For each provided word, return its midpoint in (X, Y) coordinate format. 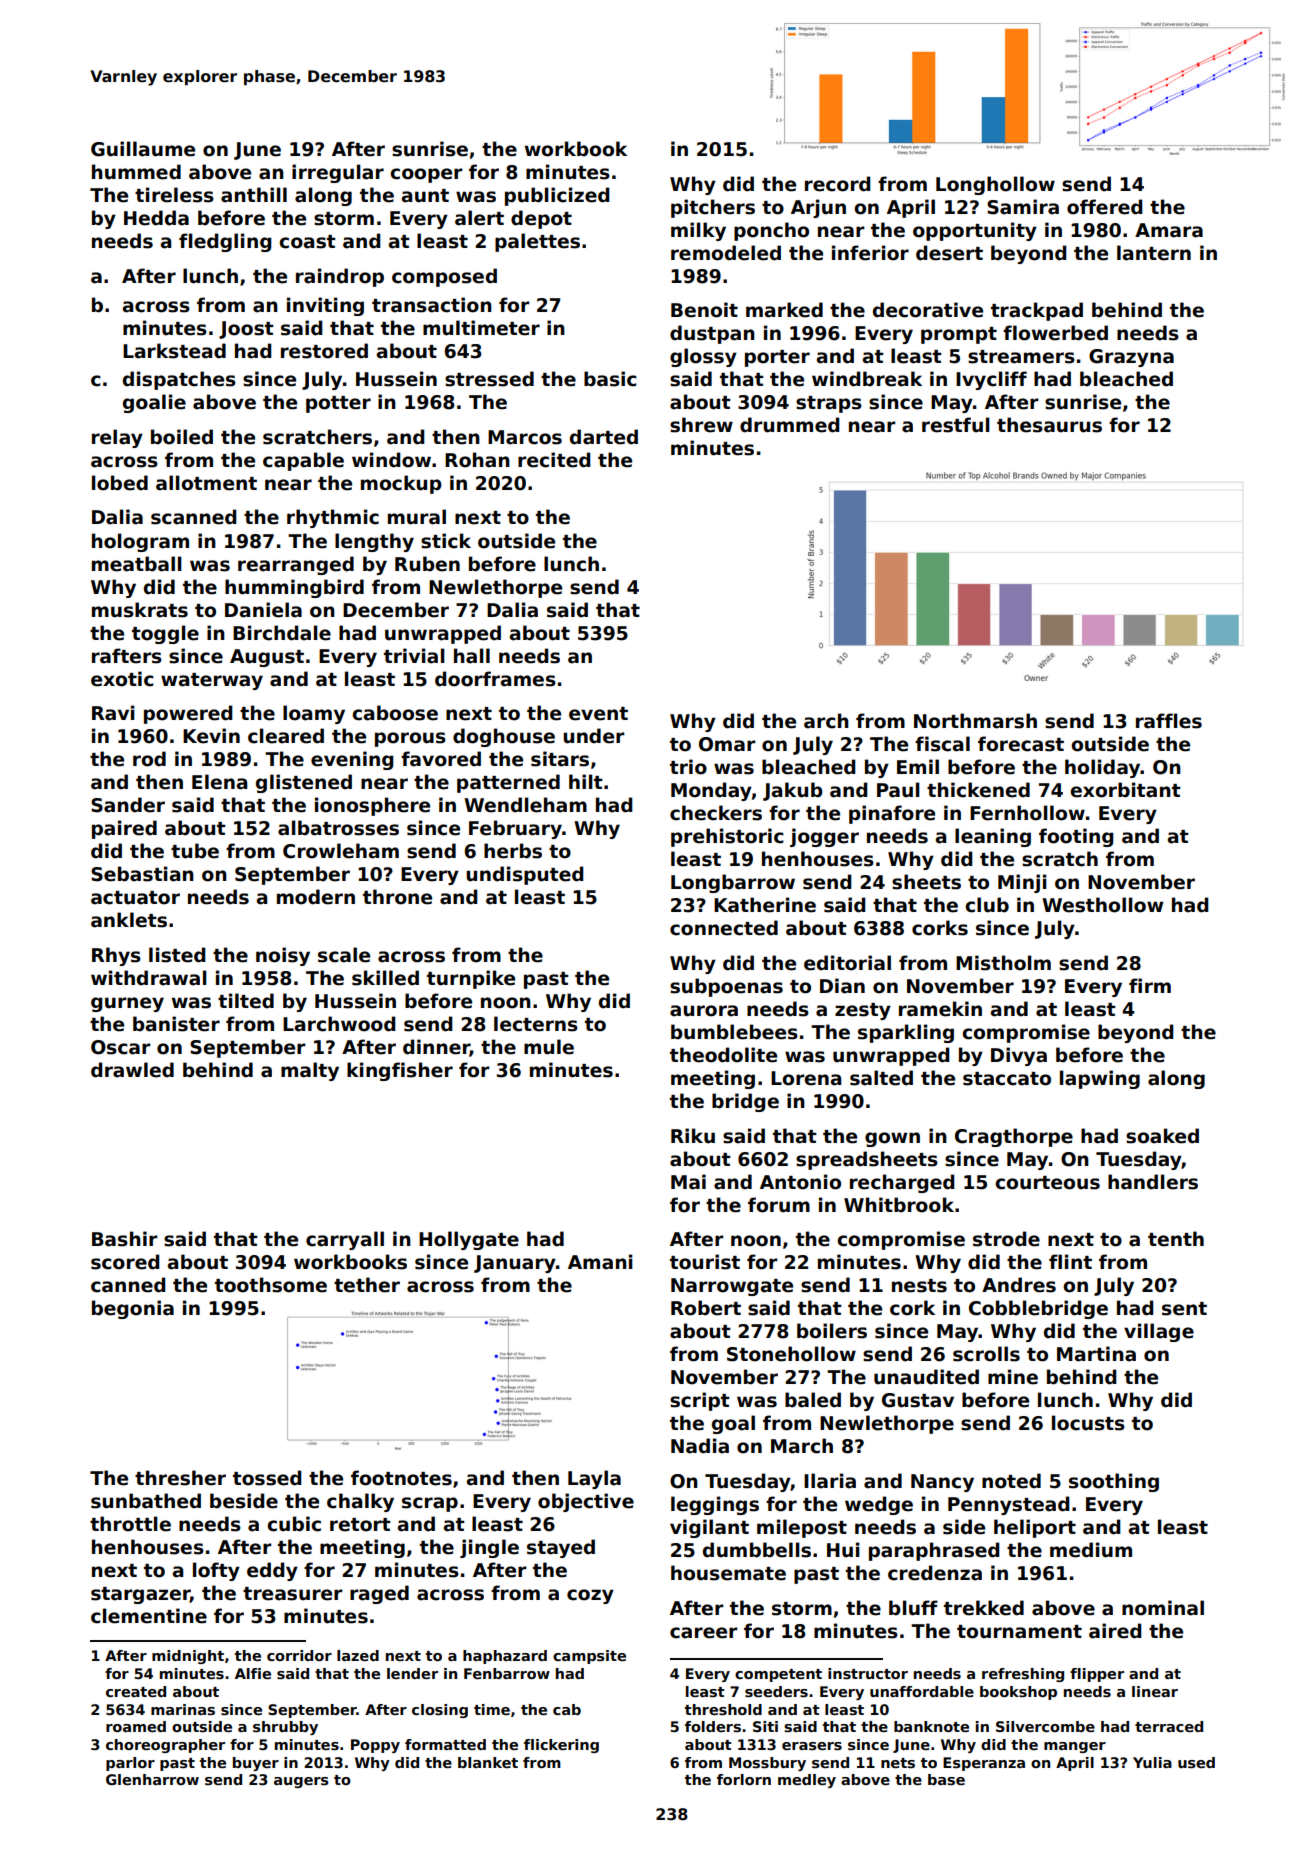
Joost (246, 330)
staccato (1007, 1079)
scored (125, 1262)
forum (779, 1205)
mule (549, 1047)
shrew (701, 425)
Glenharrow (152, 1779)
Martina (1096, 1354)
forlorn (744, 1779)
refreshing (1023, 1675)
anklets (129, 920)
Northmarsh (975, 721)
